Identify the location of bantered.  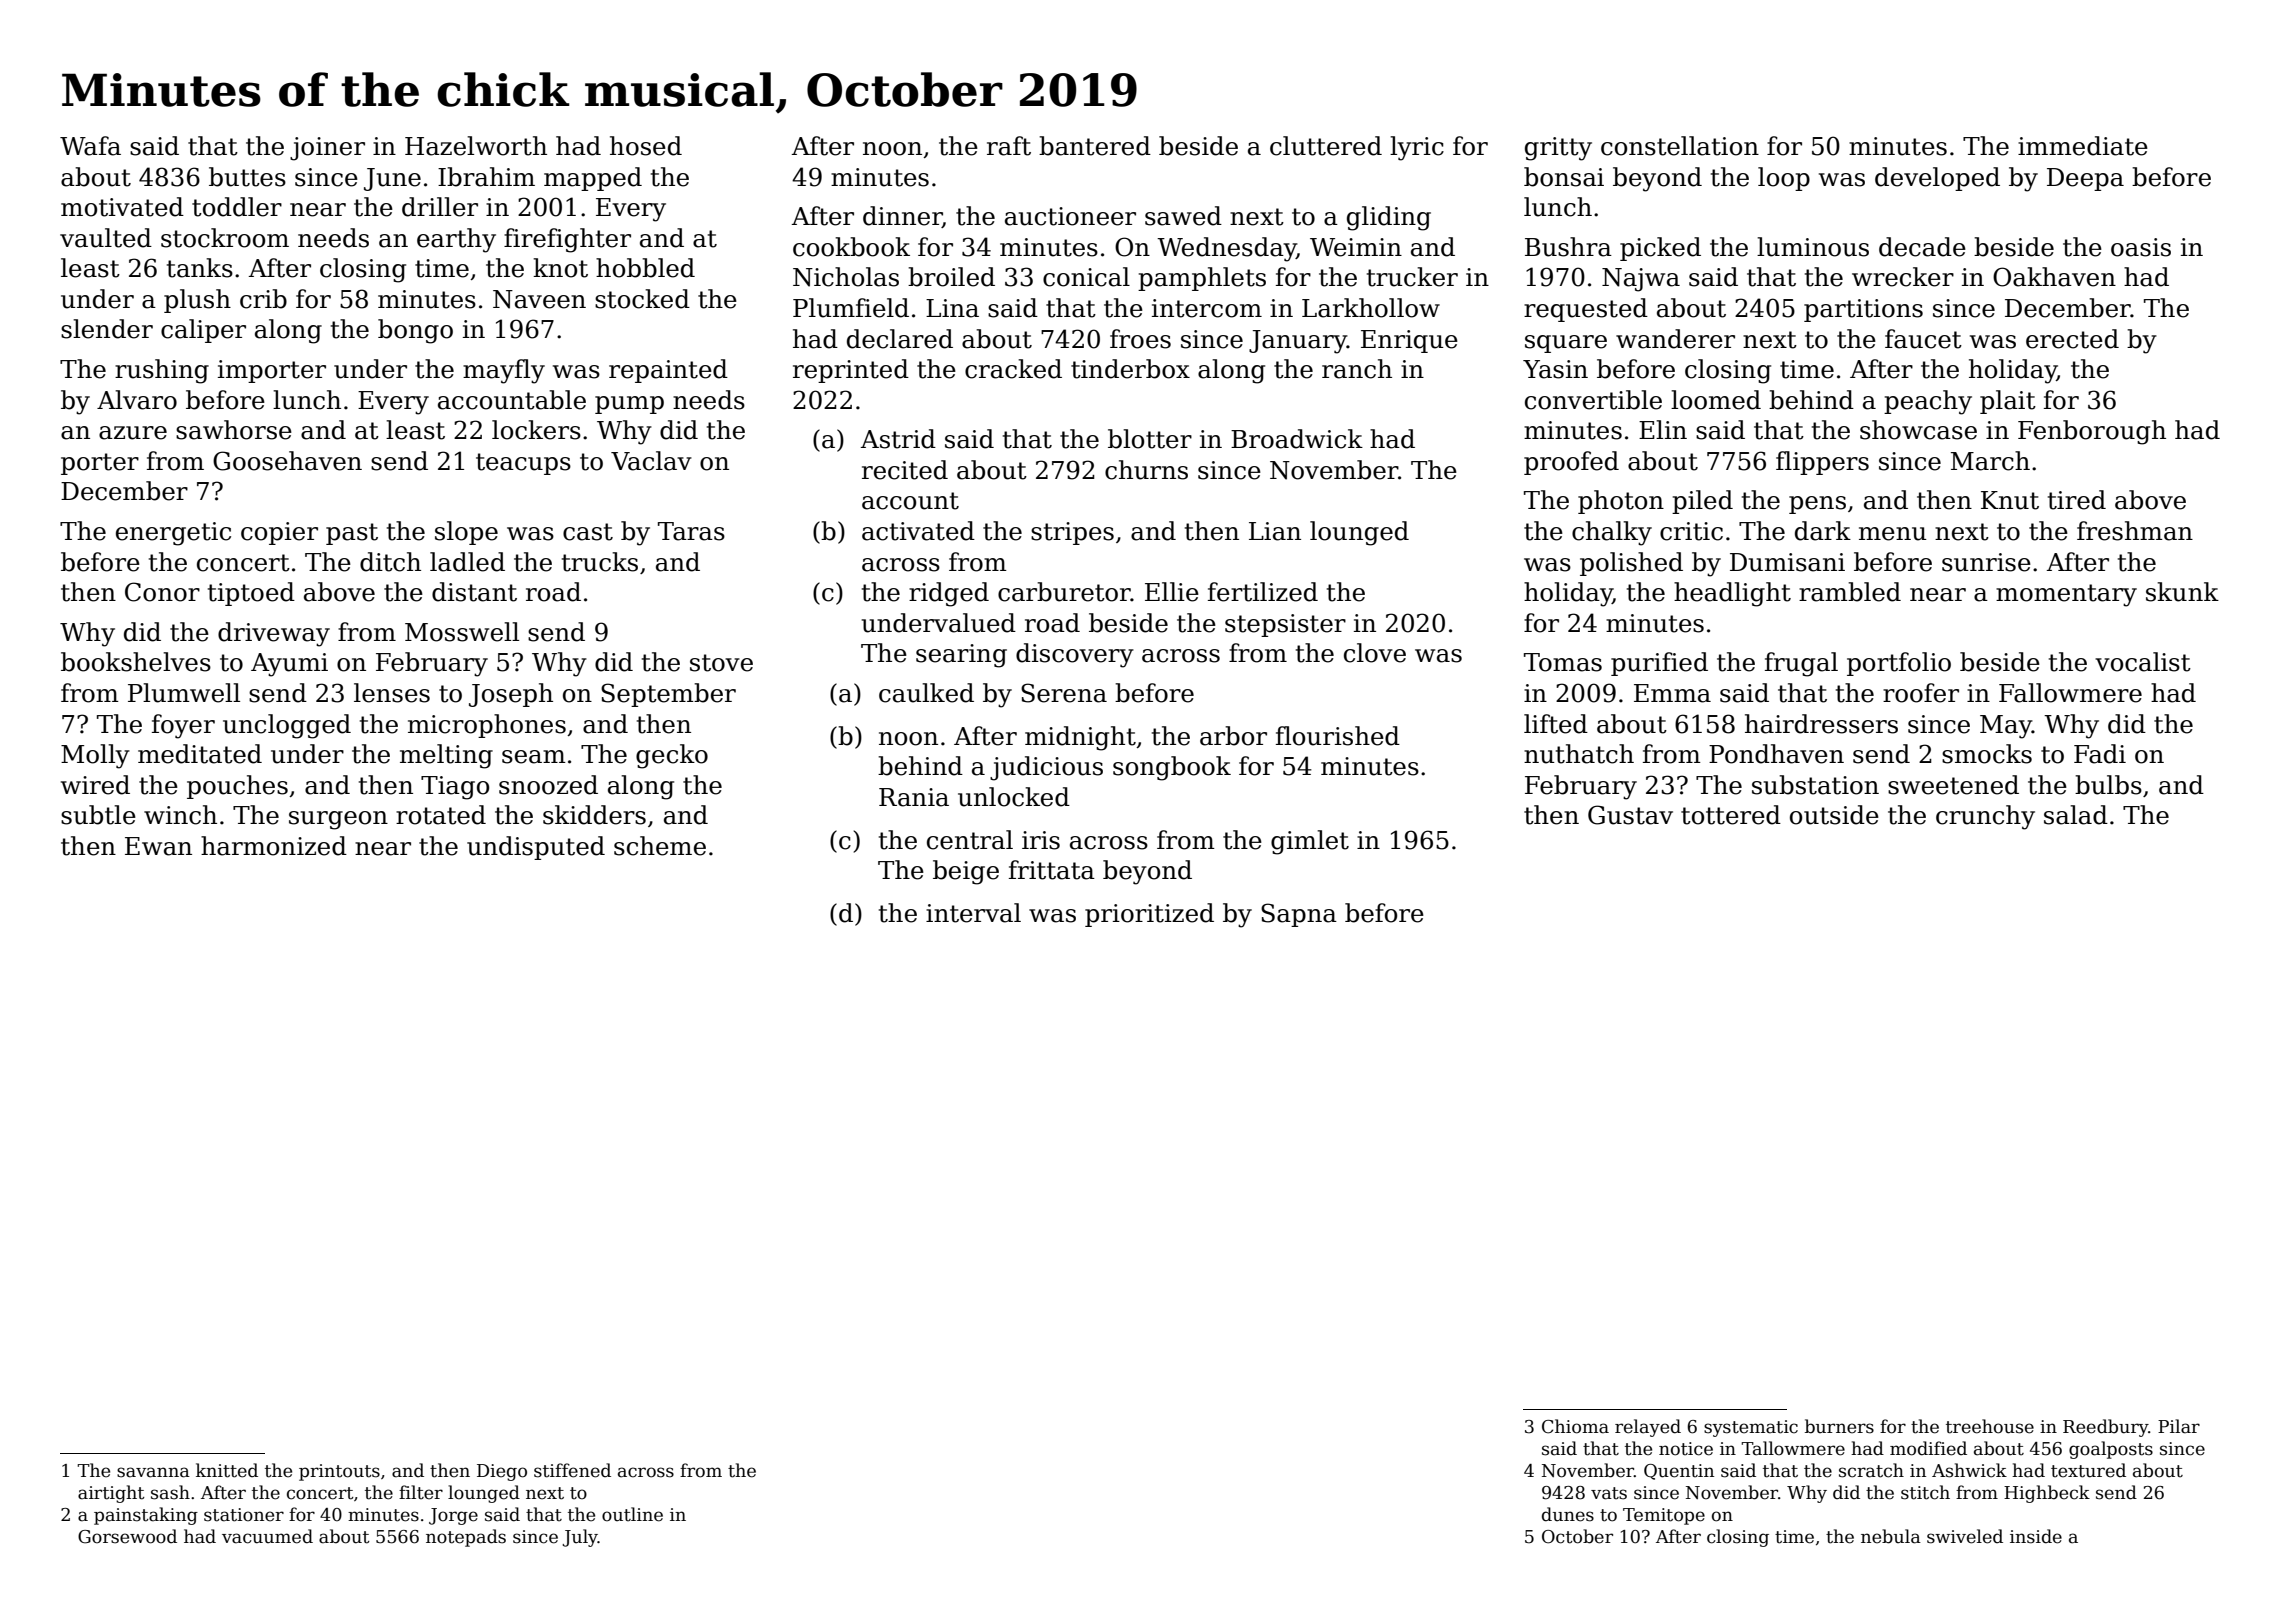
(1095, 146).
